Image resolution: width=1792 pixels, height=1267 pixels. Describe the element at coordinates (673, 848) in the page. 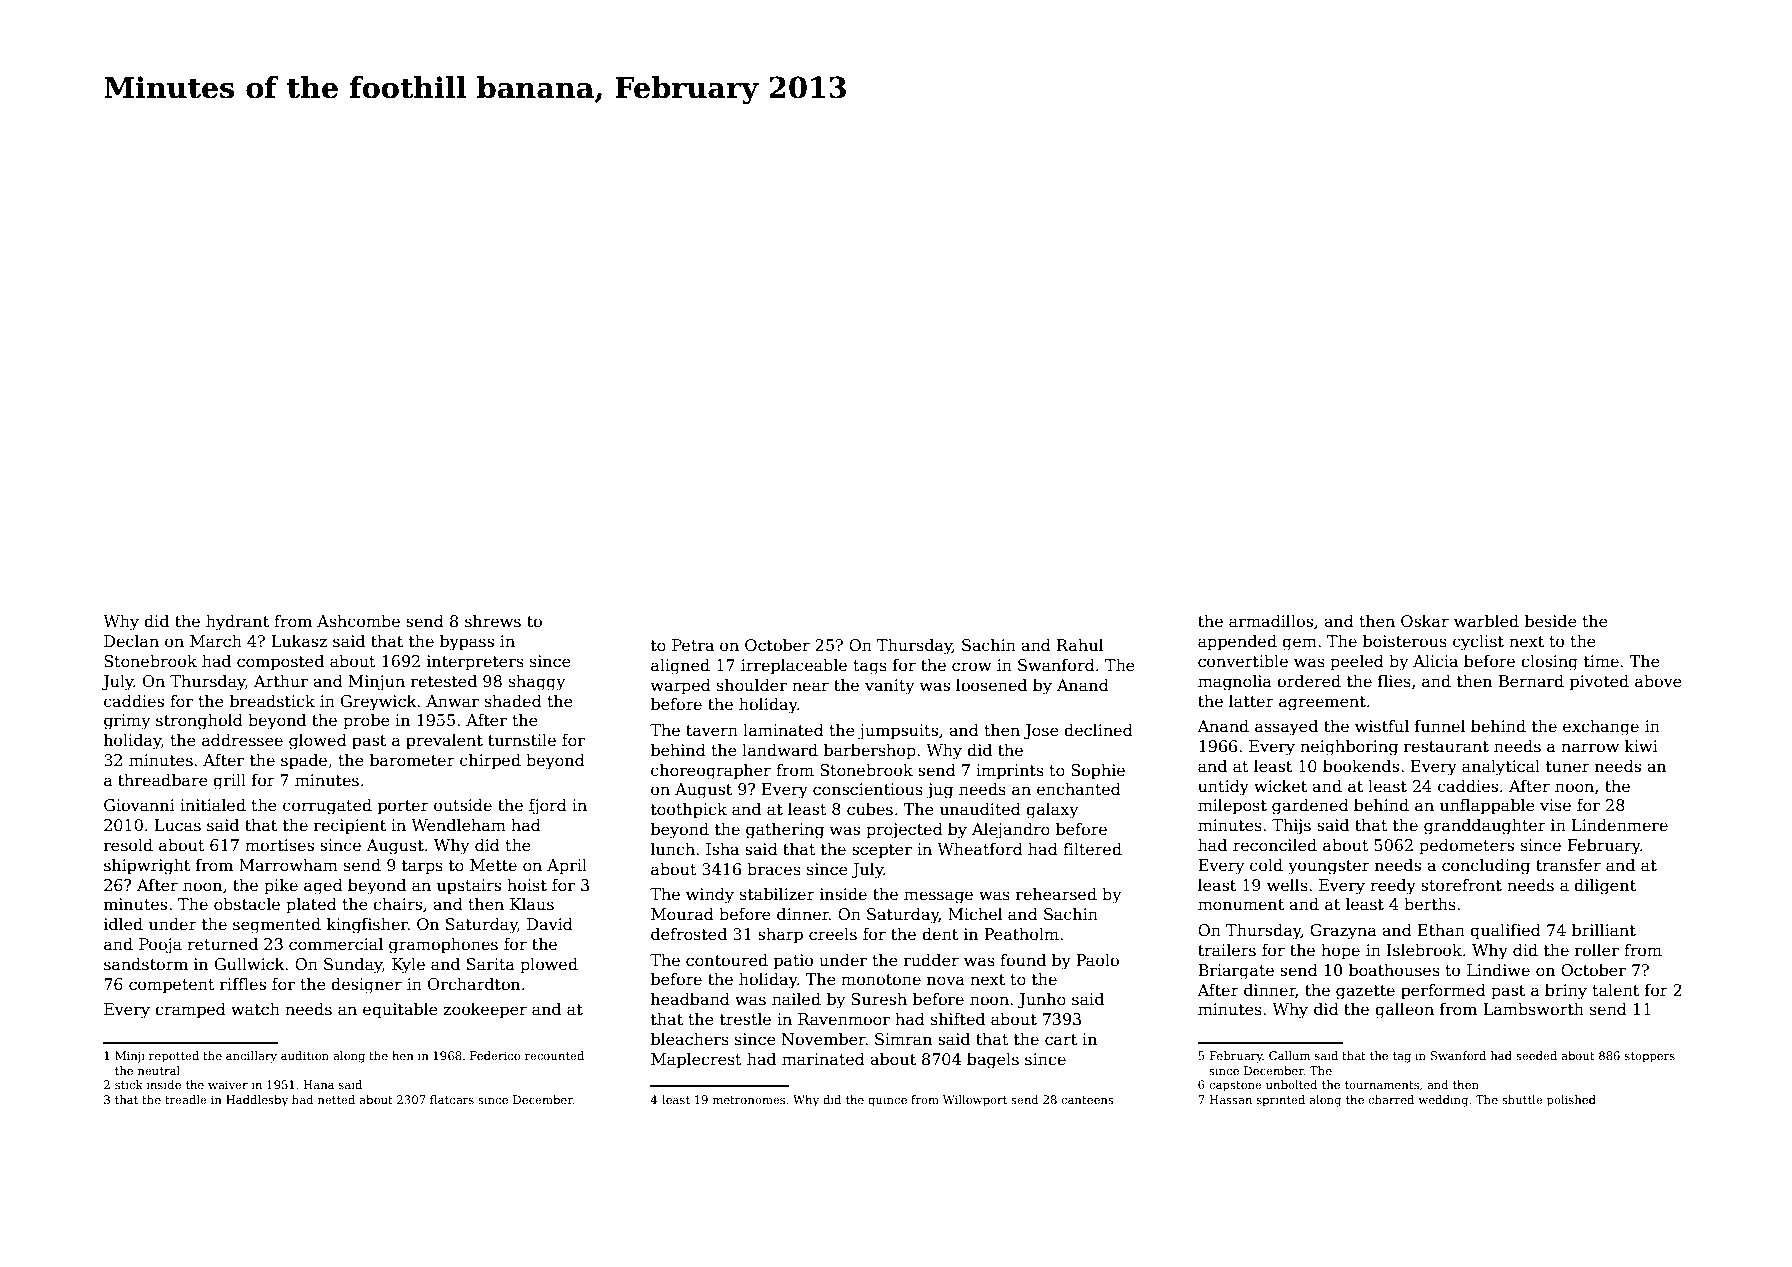

I see `lunch` at that location.
